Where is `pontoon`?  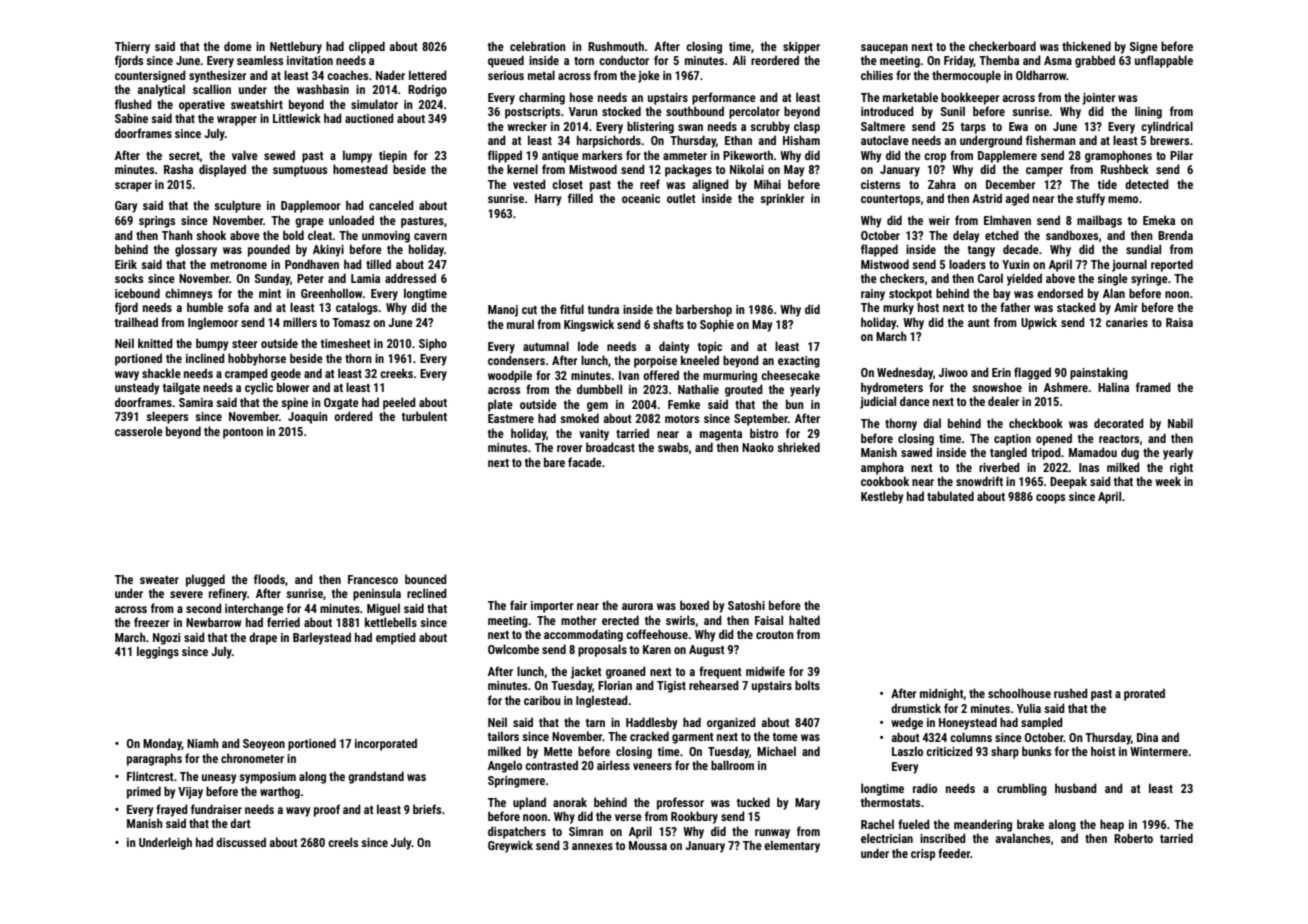
pontoon is located at coordinates (243, 433).
